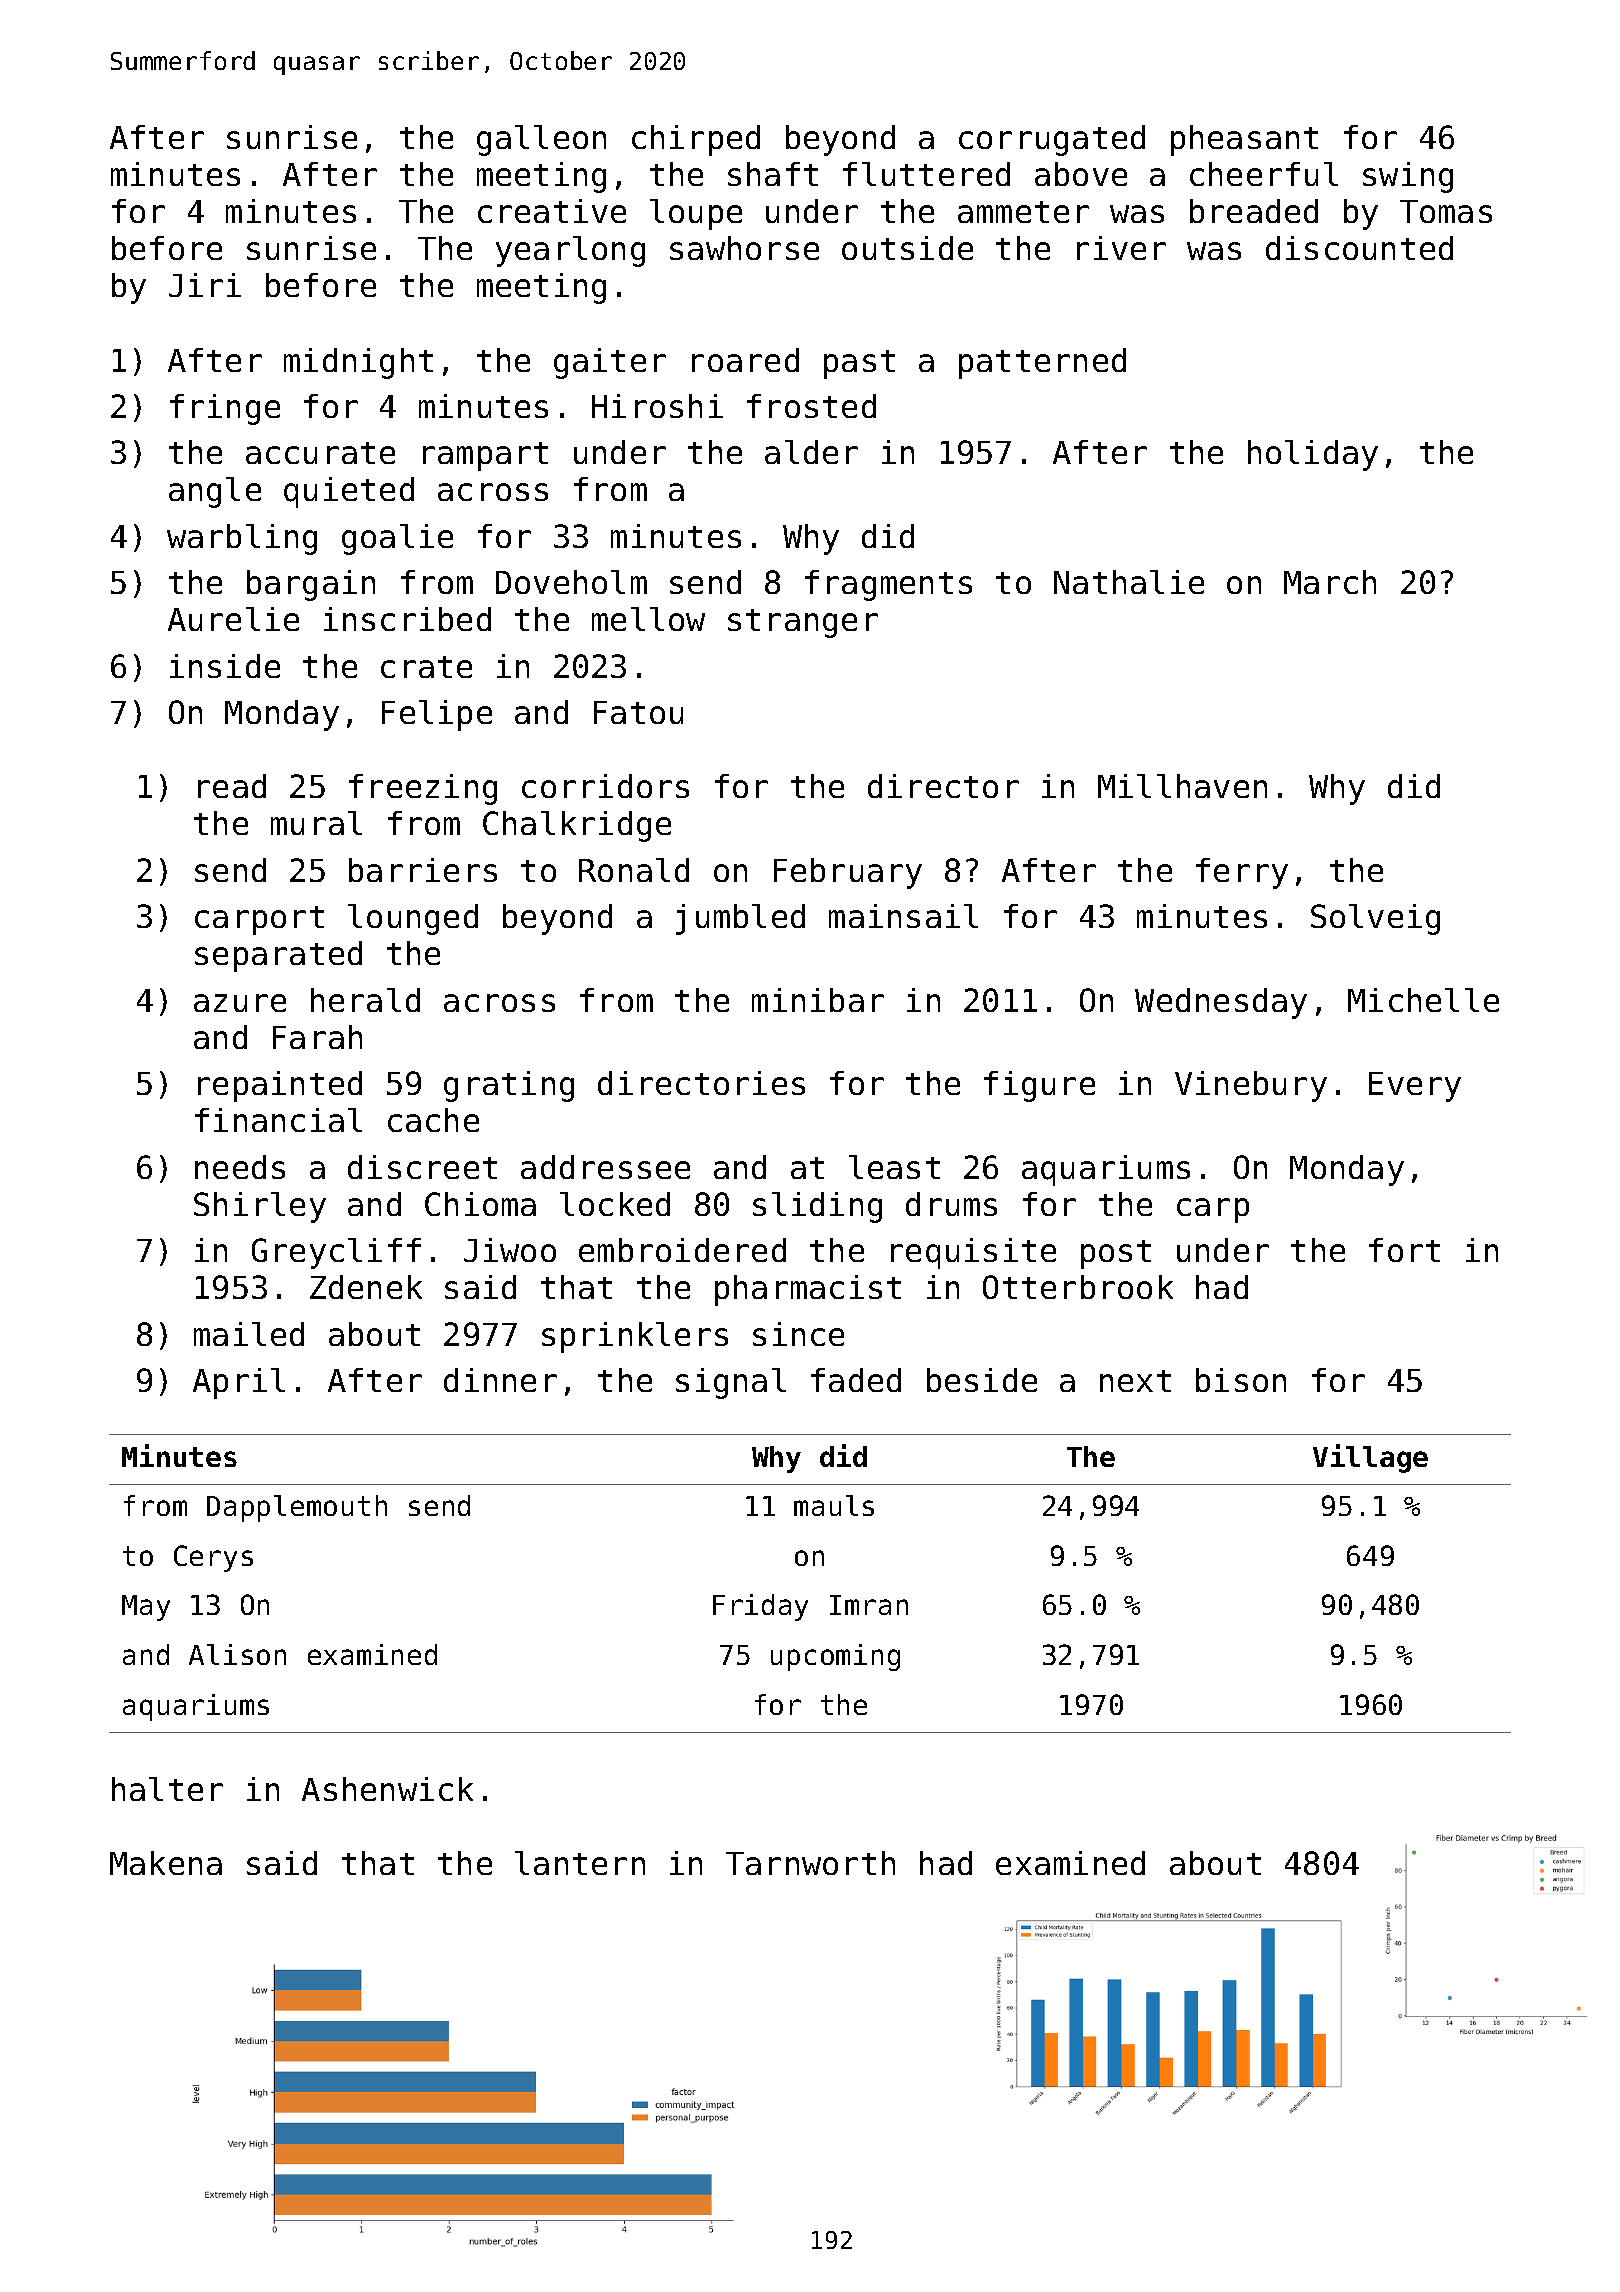 The image size is (1620, 2292). What do you see at coordinates (859, 364) in the screenshot?
I see `past` at bounding box center [859, 364].
